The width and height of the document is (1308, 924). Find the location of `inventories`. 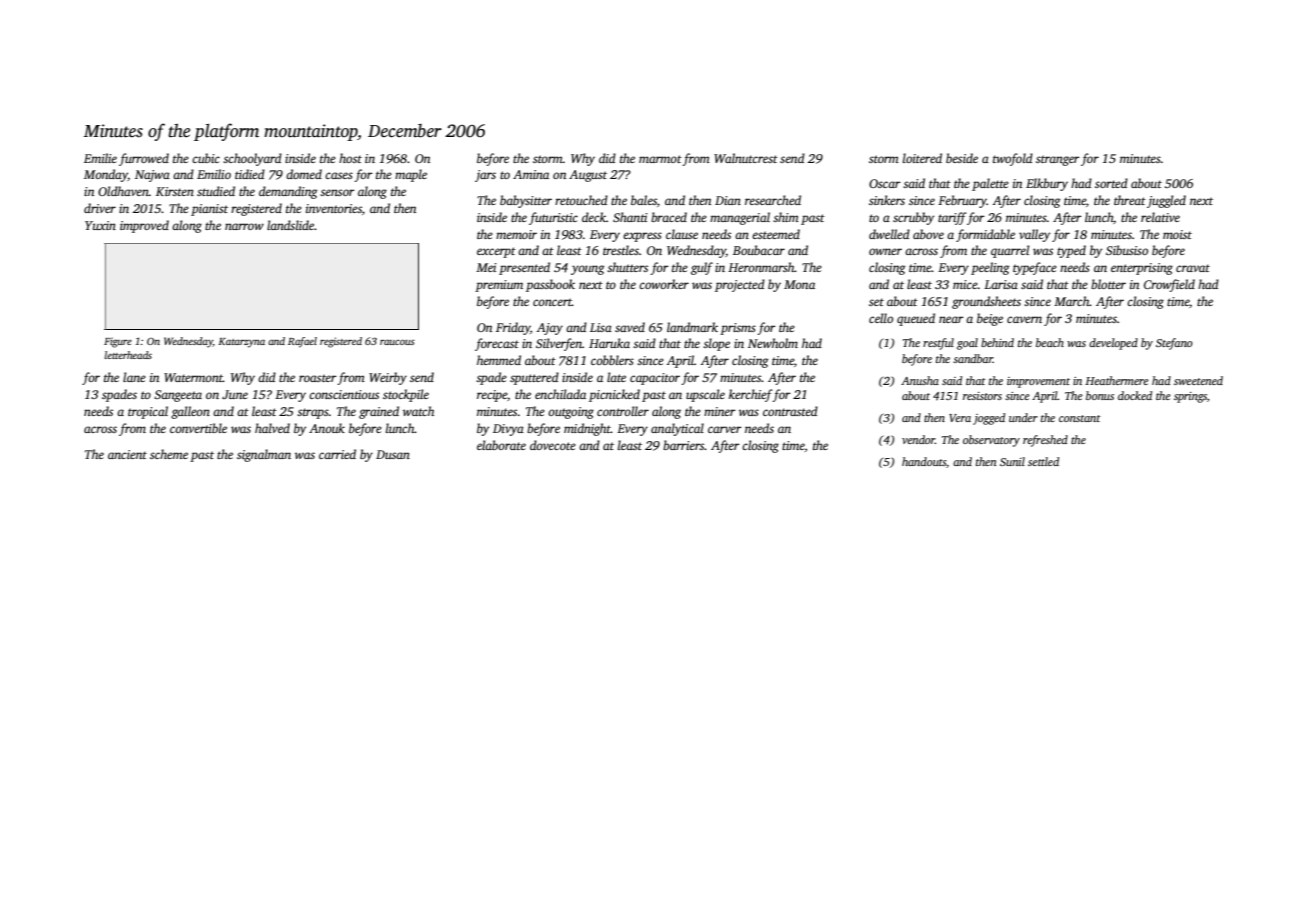

inventories is located at coordinates (334, 208).
